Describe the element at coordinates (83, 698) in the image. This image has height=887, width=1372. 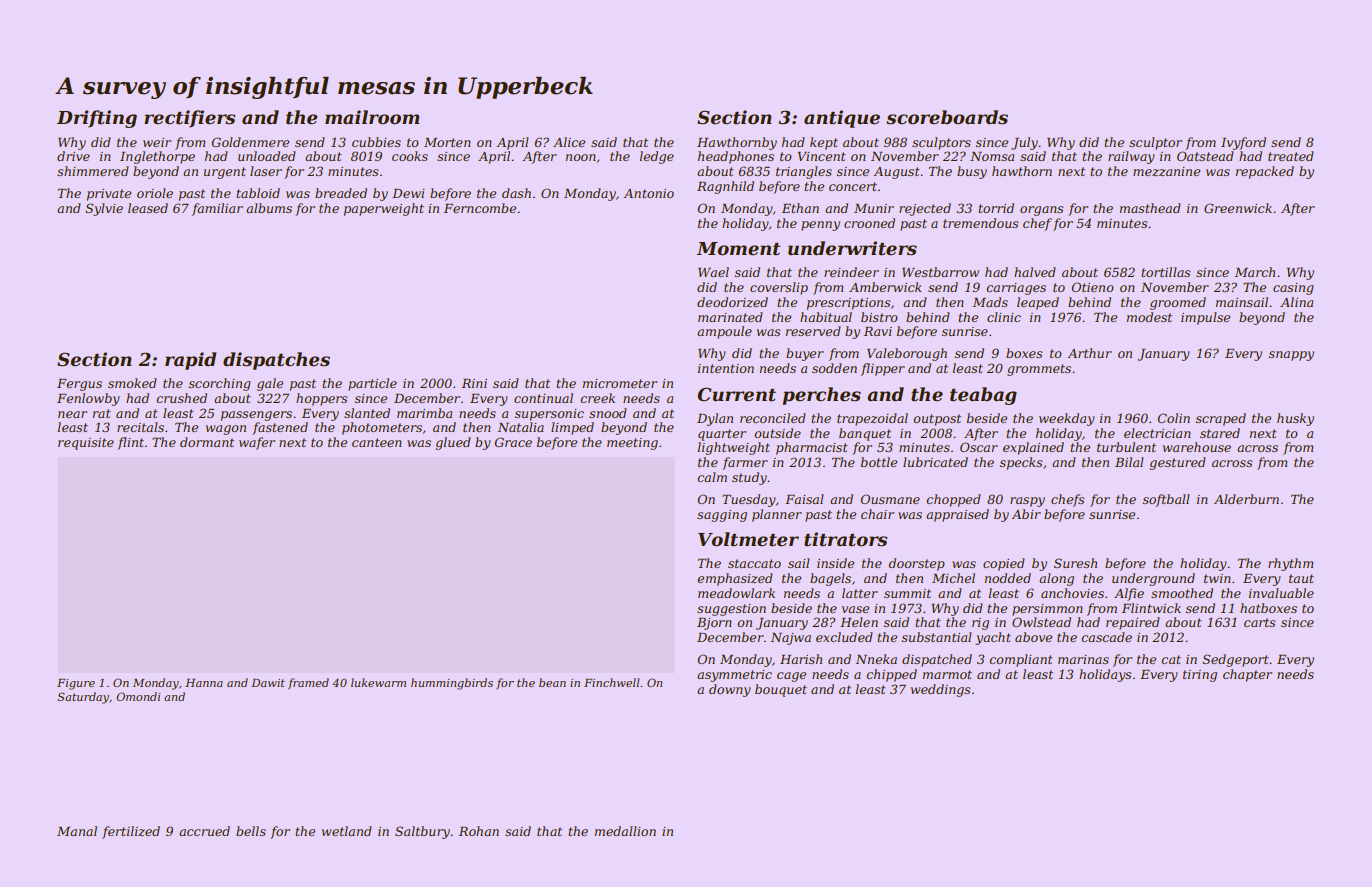
I see `Saturday` at that location.
